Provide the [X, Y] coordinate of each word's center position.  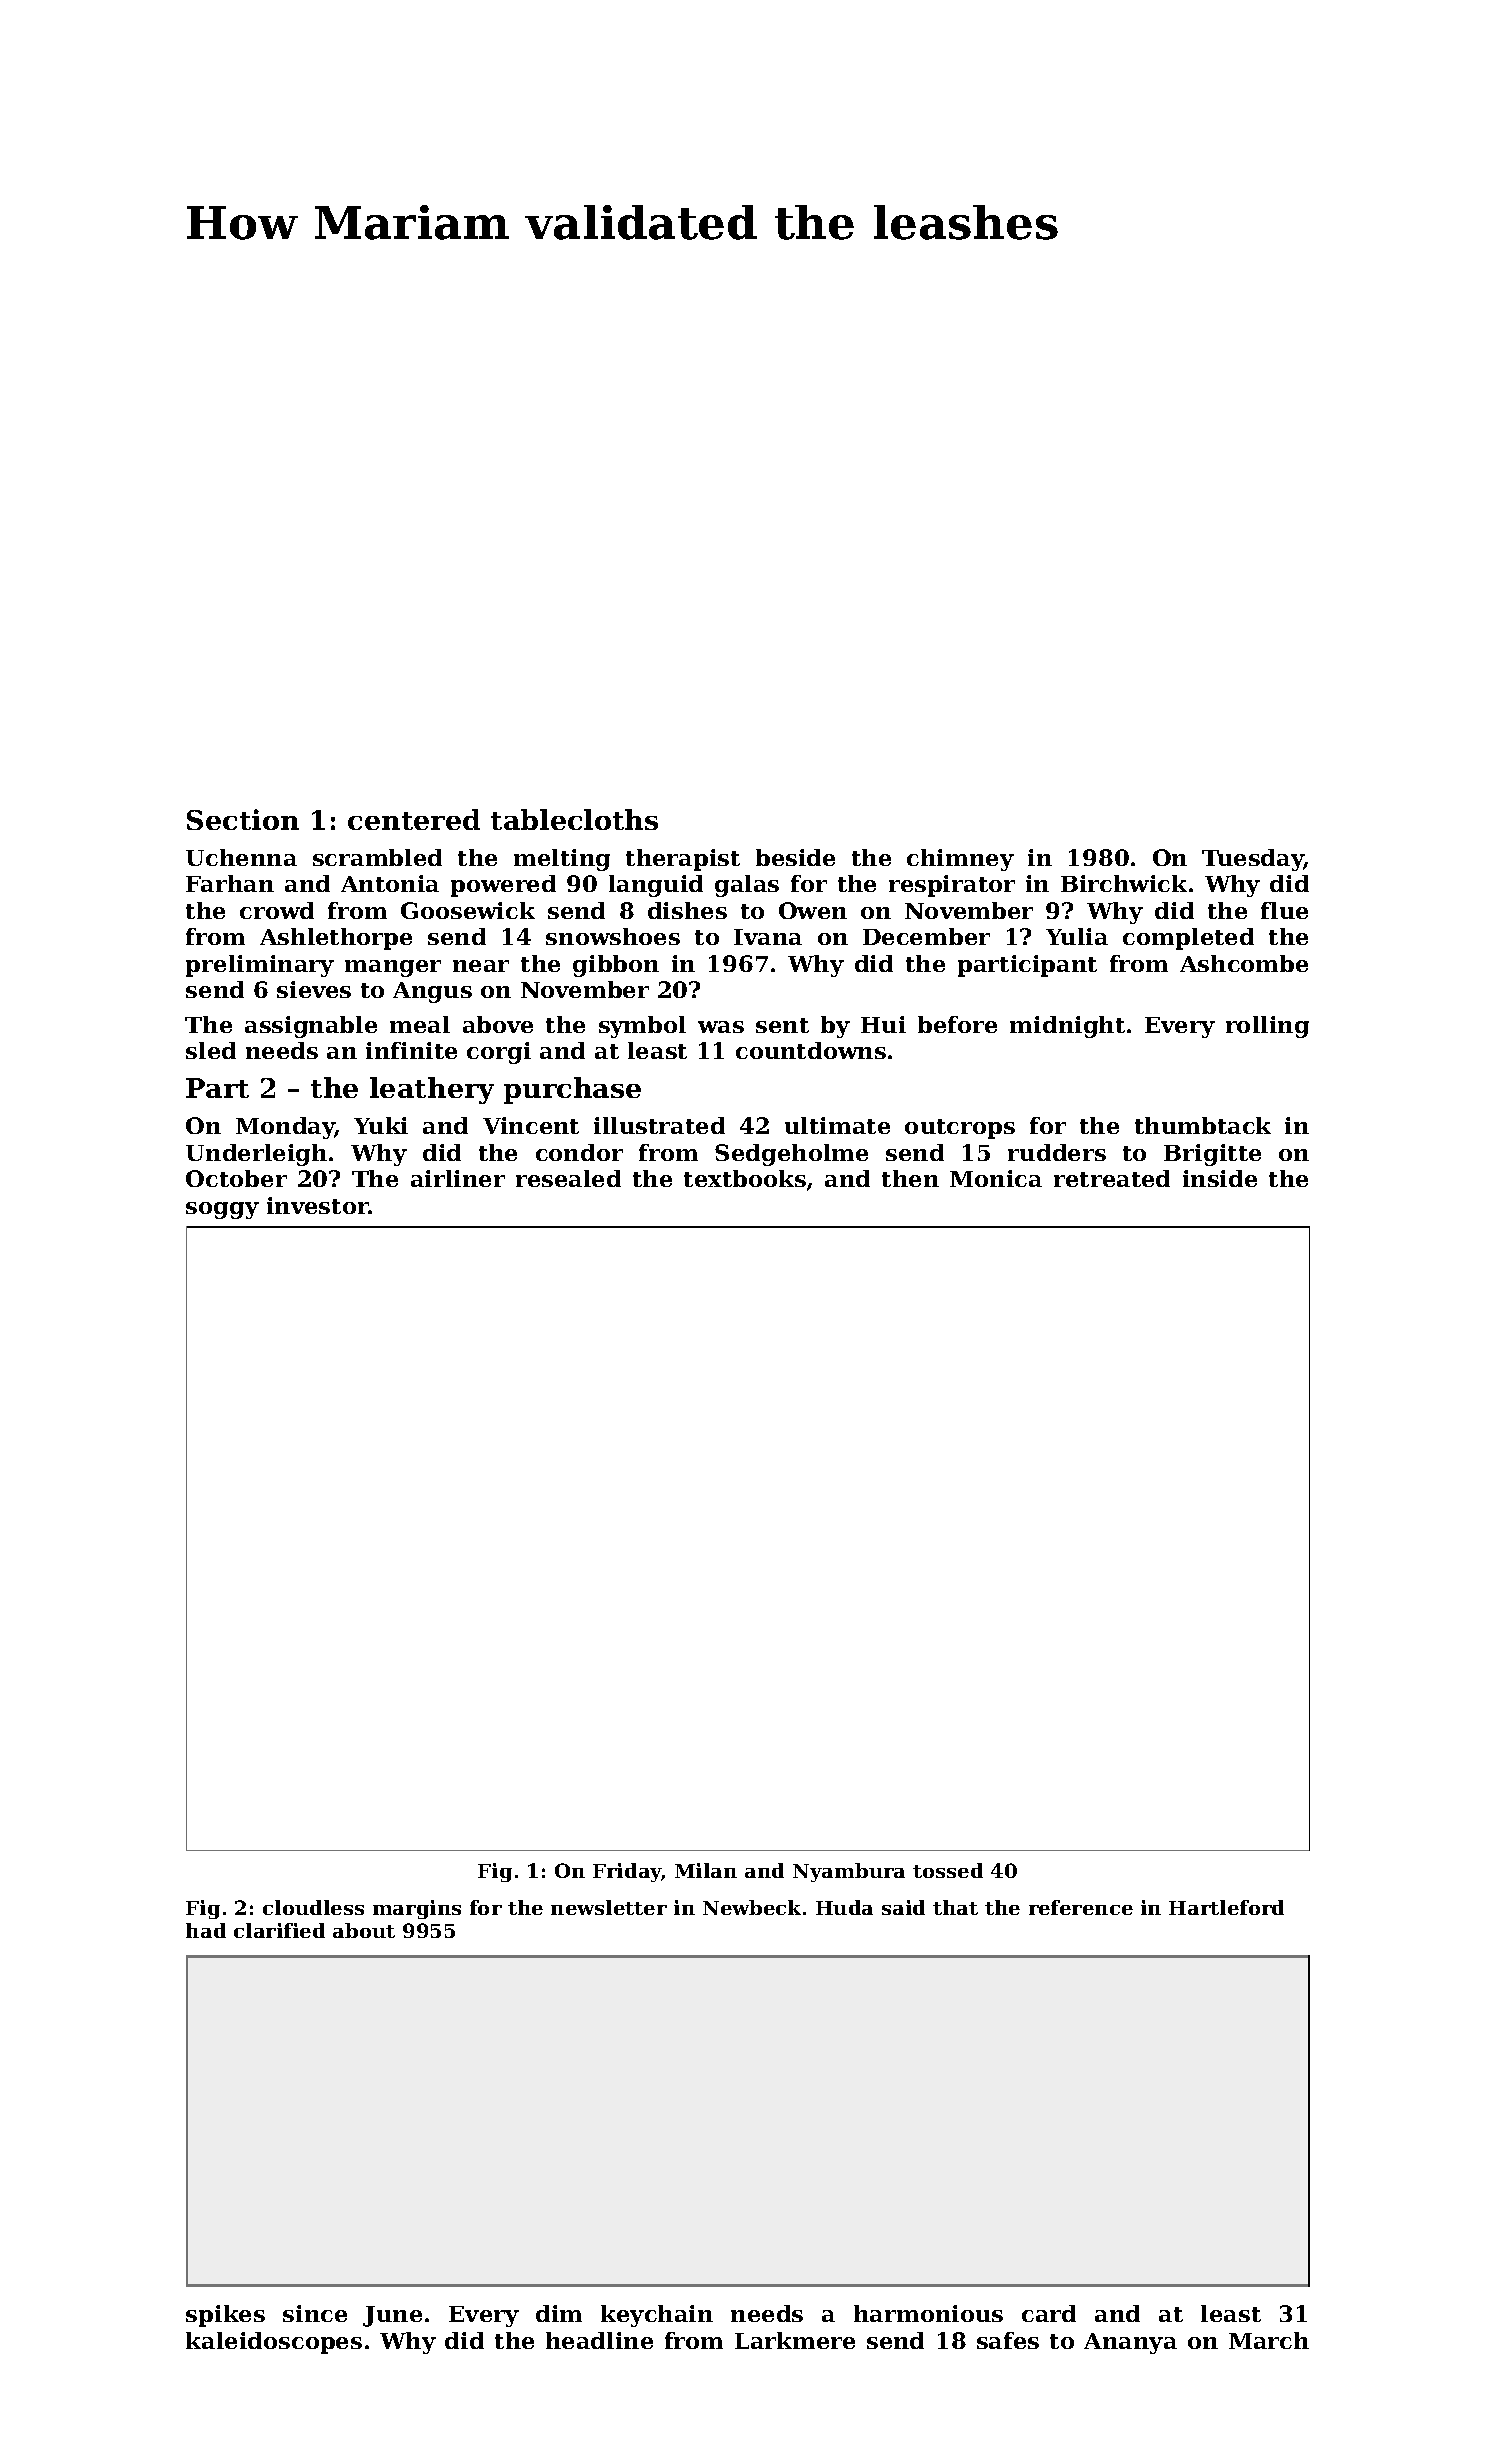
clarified [279, 1930]
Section [243, 819]
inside [1220, 1178]
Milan [706, 1870]
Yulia [1077, 936]
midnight [1067, 1027]
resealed [568, 1178]
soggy [222, 1210]
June [392, 2316]
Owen [813, 910]
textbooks [745, 1178]
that [955, 1907]
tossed [948, 1870]
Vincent [531, 1125]
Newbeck [752, 1907]
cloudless [313, 1907]
